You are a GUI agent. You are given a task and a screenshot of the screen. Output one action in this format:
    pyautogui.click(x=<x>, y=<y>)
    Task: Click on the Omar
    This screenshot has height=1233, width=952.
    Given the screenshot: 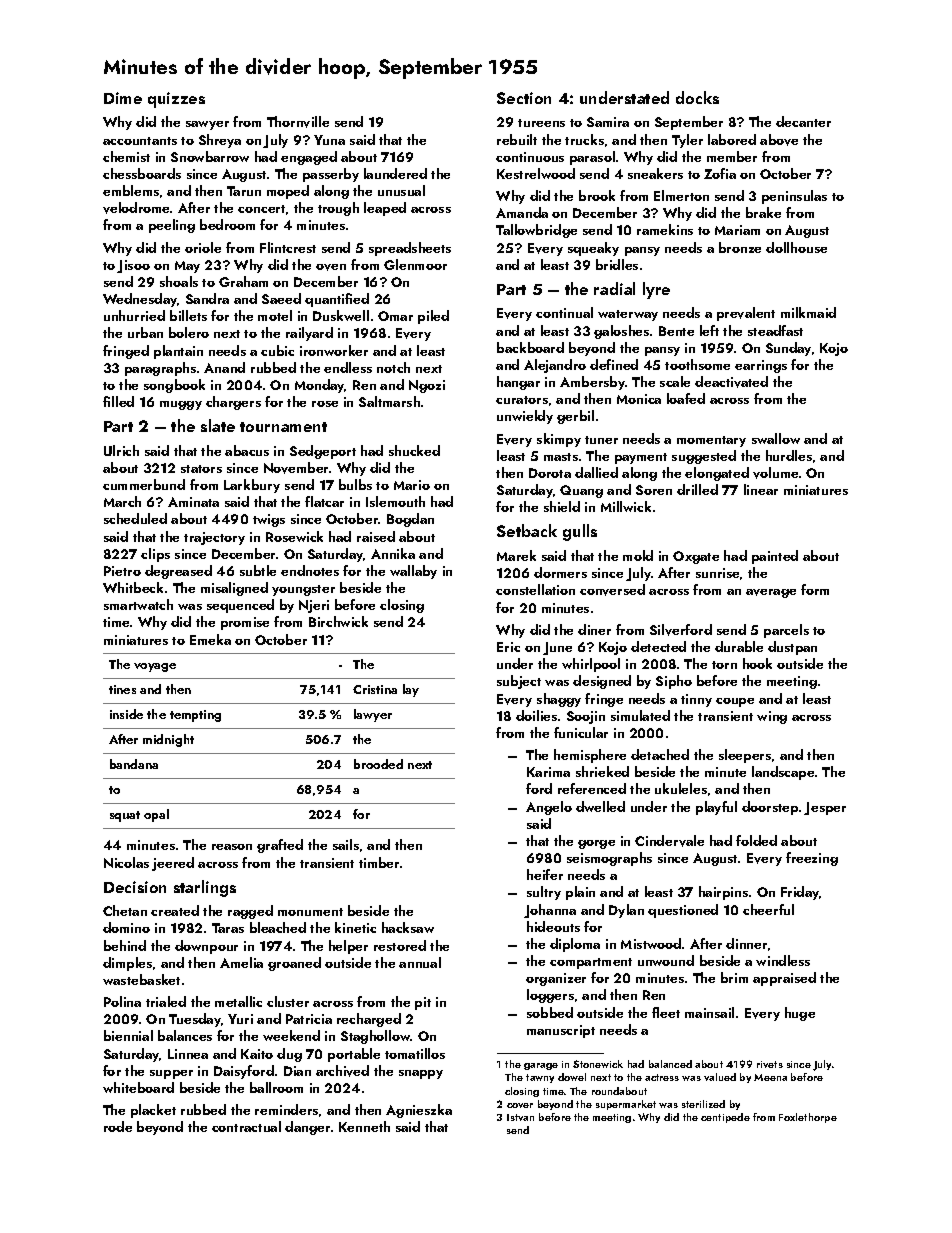 What is the action you would take?
    pyautogui.click(x=395, y=316)
